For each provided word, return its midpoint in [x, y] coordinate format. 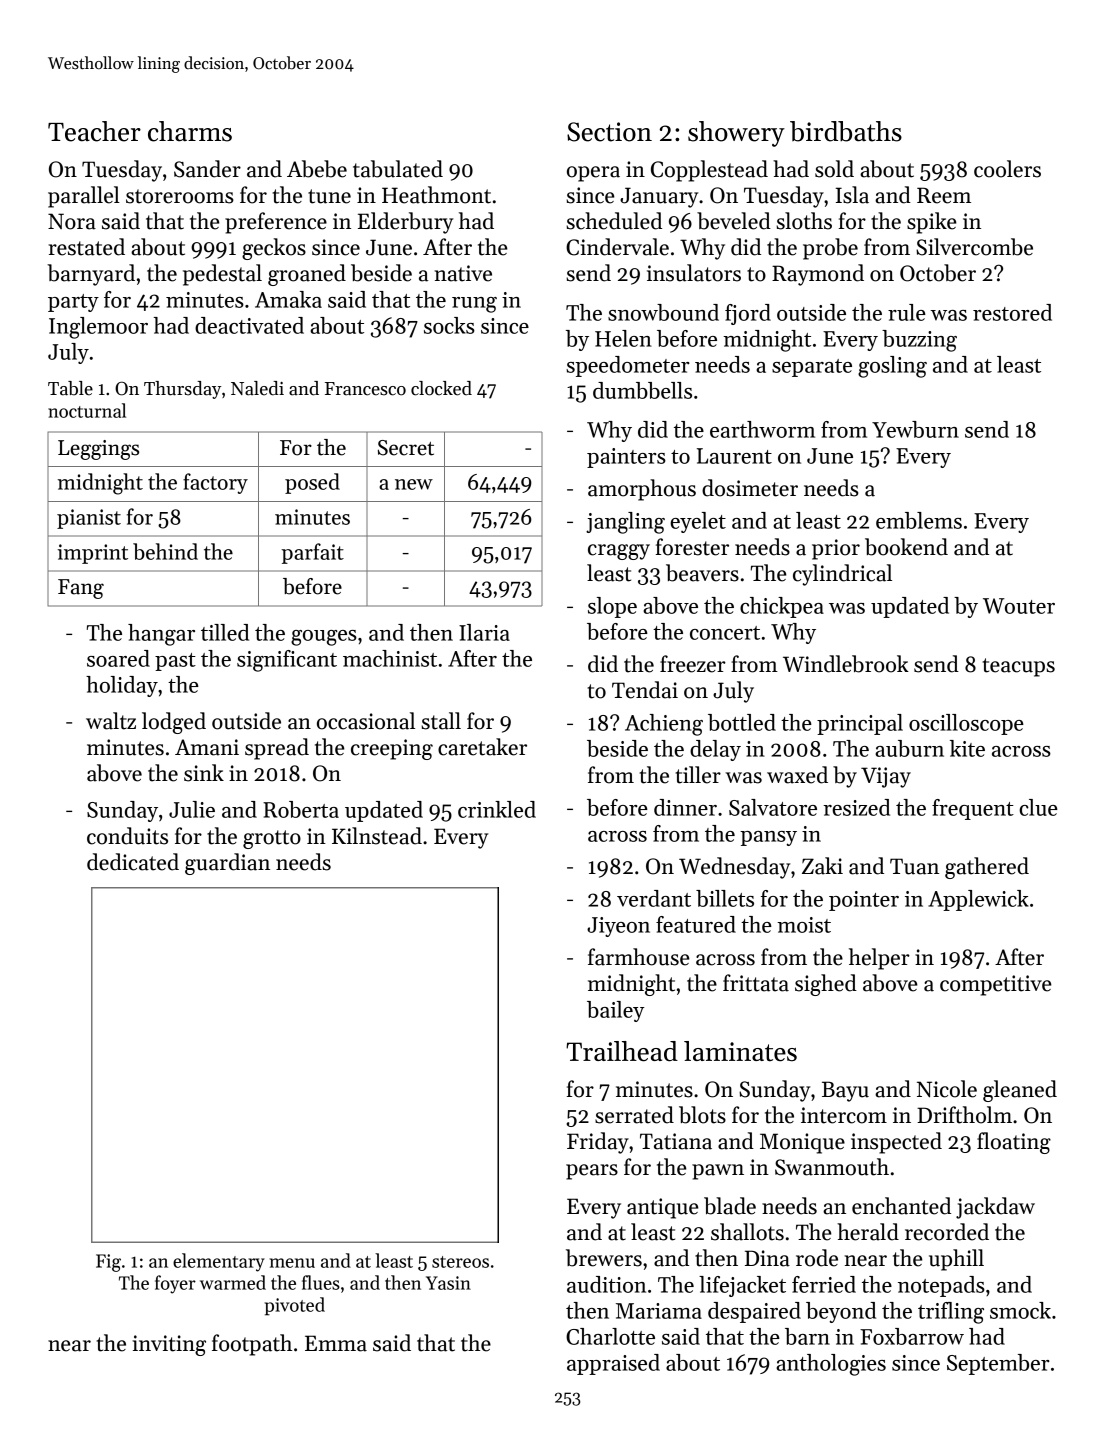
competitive [995, 985]
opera [593, 174]
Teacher [94, 131]
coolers [1007, 169]
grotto [272, 839]
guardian [227, 864]
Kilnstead [377, 836]
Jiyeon [618, 927]
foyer [175, 1284]
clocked [441, 388]
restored [1012, 312]
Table [70, 388]
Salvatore [773, 807]
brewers [604, 1258]
